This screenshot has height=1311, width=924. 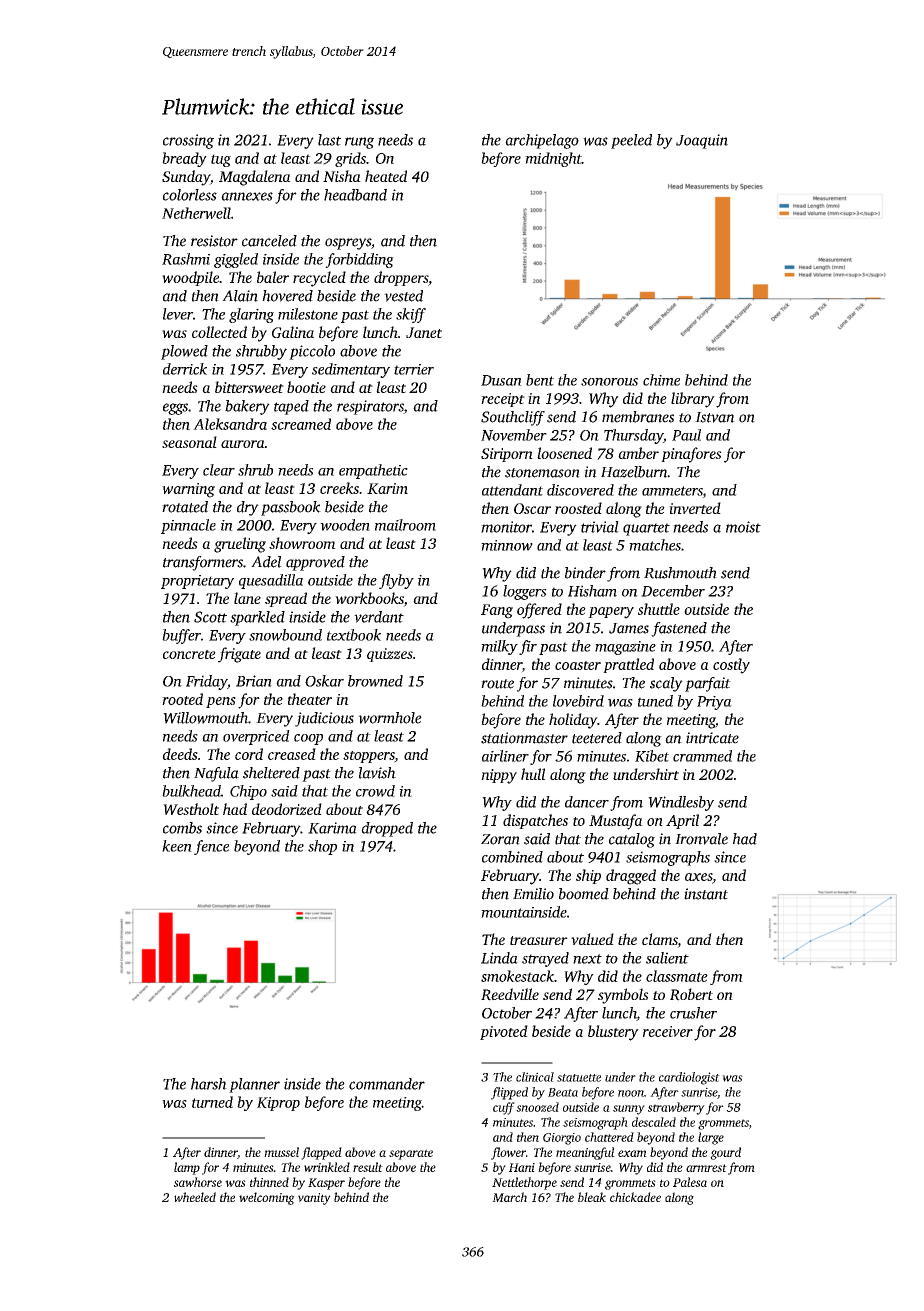 I want to click on rung, so click(x=359, y=143).
